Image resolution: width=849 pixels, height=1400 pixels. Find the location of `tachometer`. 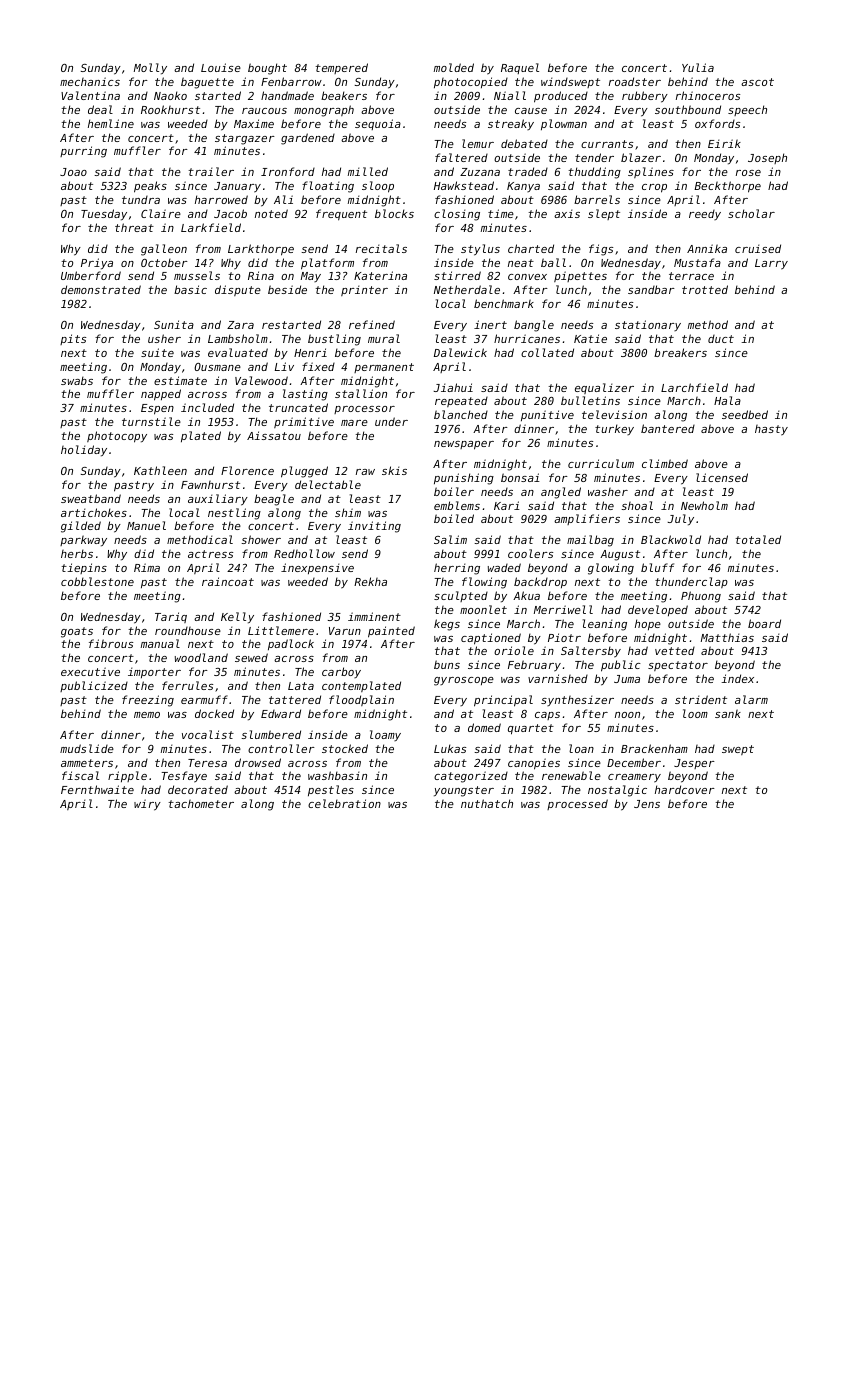

tachometer is located at coordinates (201, 804).
